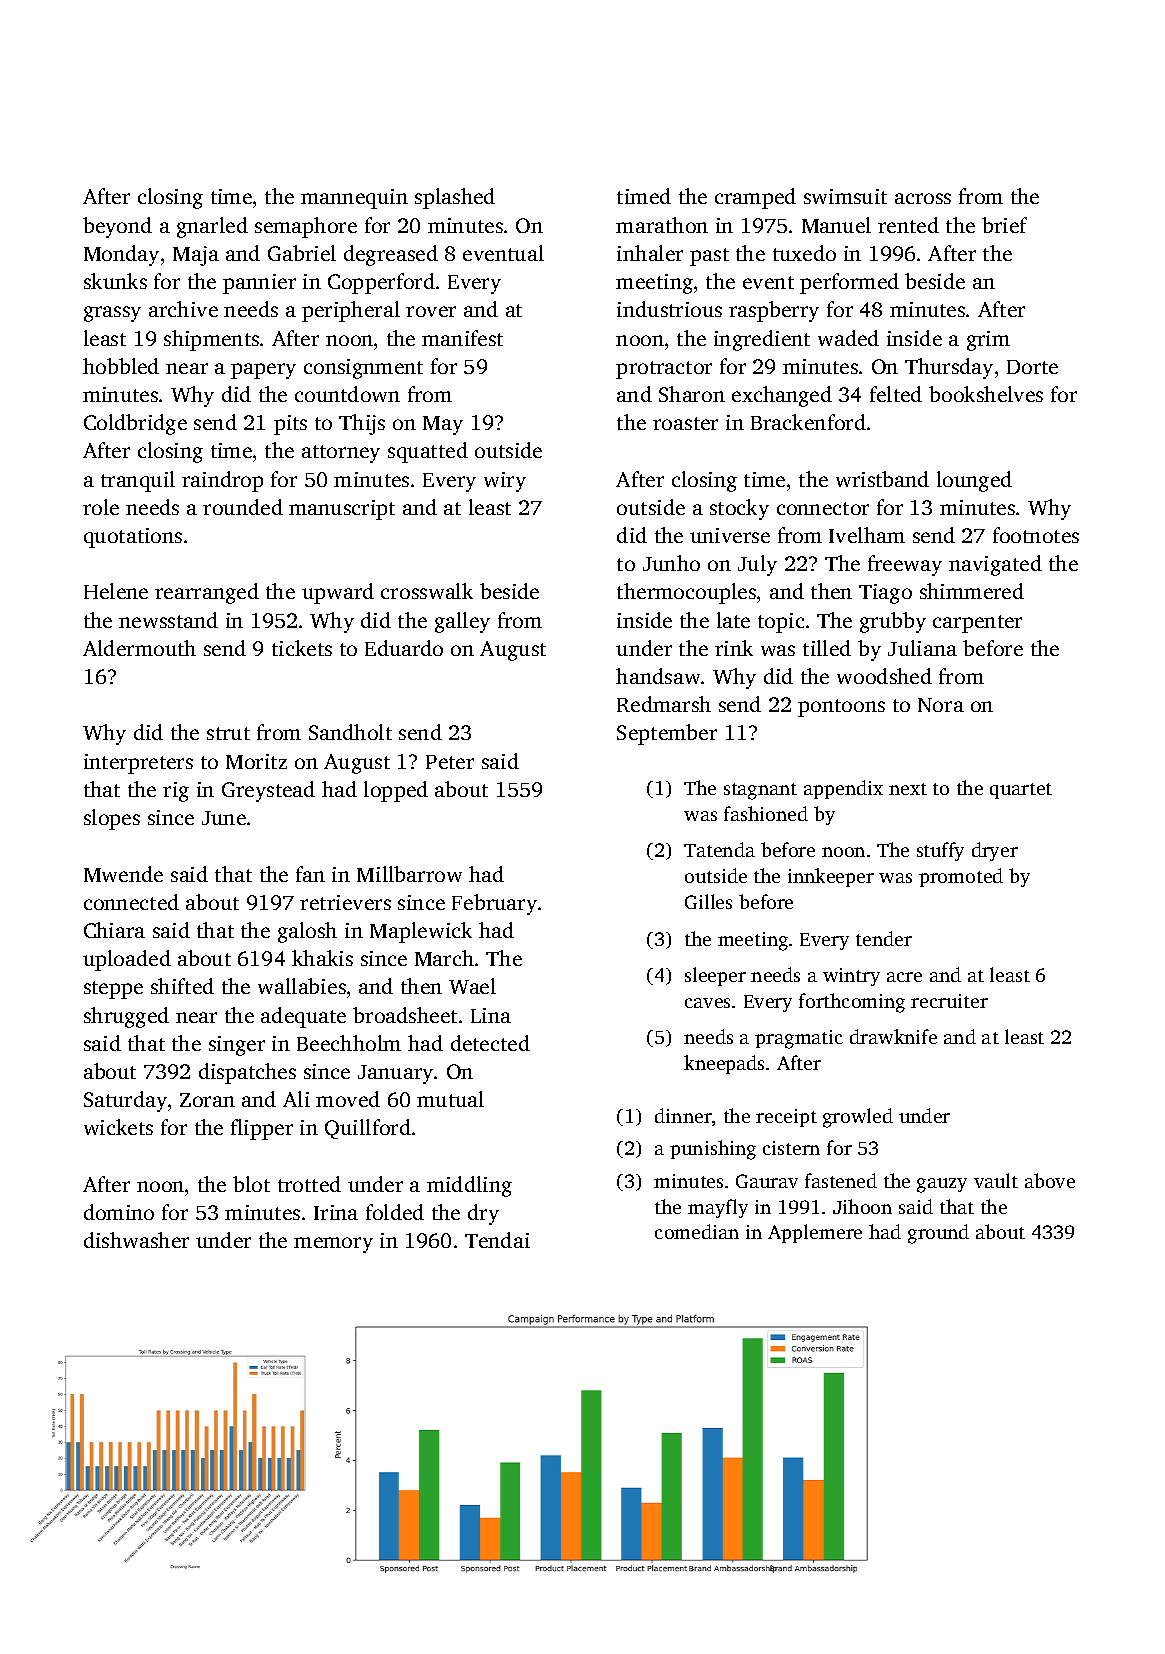 Image resolution: width=1165 pixels, height=1654 pixels. I want to click on promoted, so click(961, 877).
